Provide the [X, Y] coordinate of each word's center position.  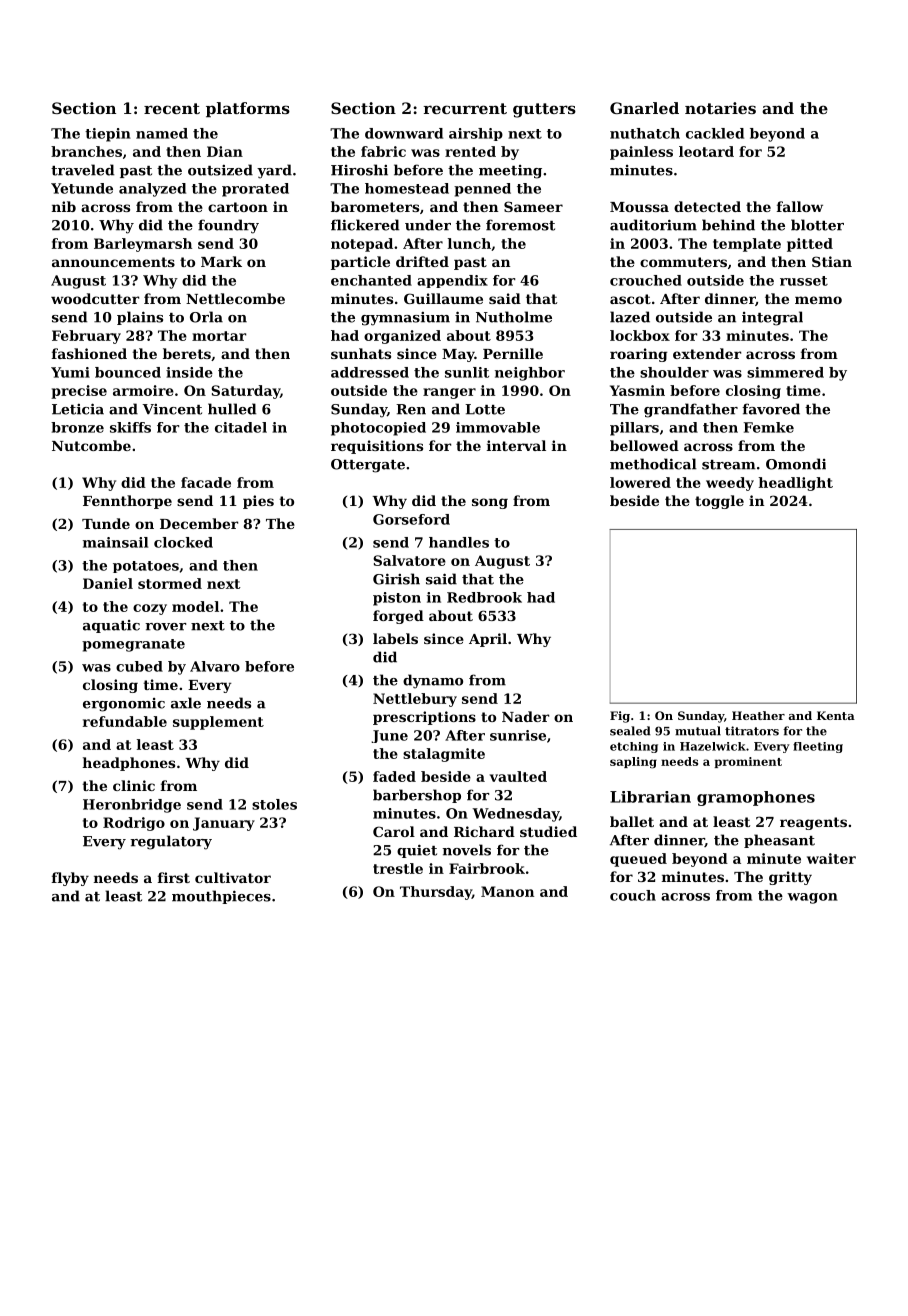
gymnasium [405, 319]
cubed [139, 666]
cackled [715, 133]
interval [516, 445]
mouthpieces [221, 897]
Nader [525, 716]
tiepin [108, 135]
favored [771, 409]
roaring [638, 355]
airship [476, 134]
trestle [398, 868]
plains [140, 318]
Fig [620, 717]
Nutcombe [91, 445]
